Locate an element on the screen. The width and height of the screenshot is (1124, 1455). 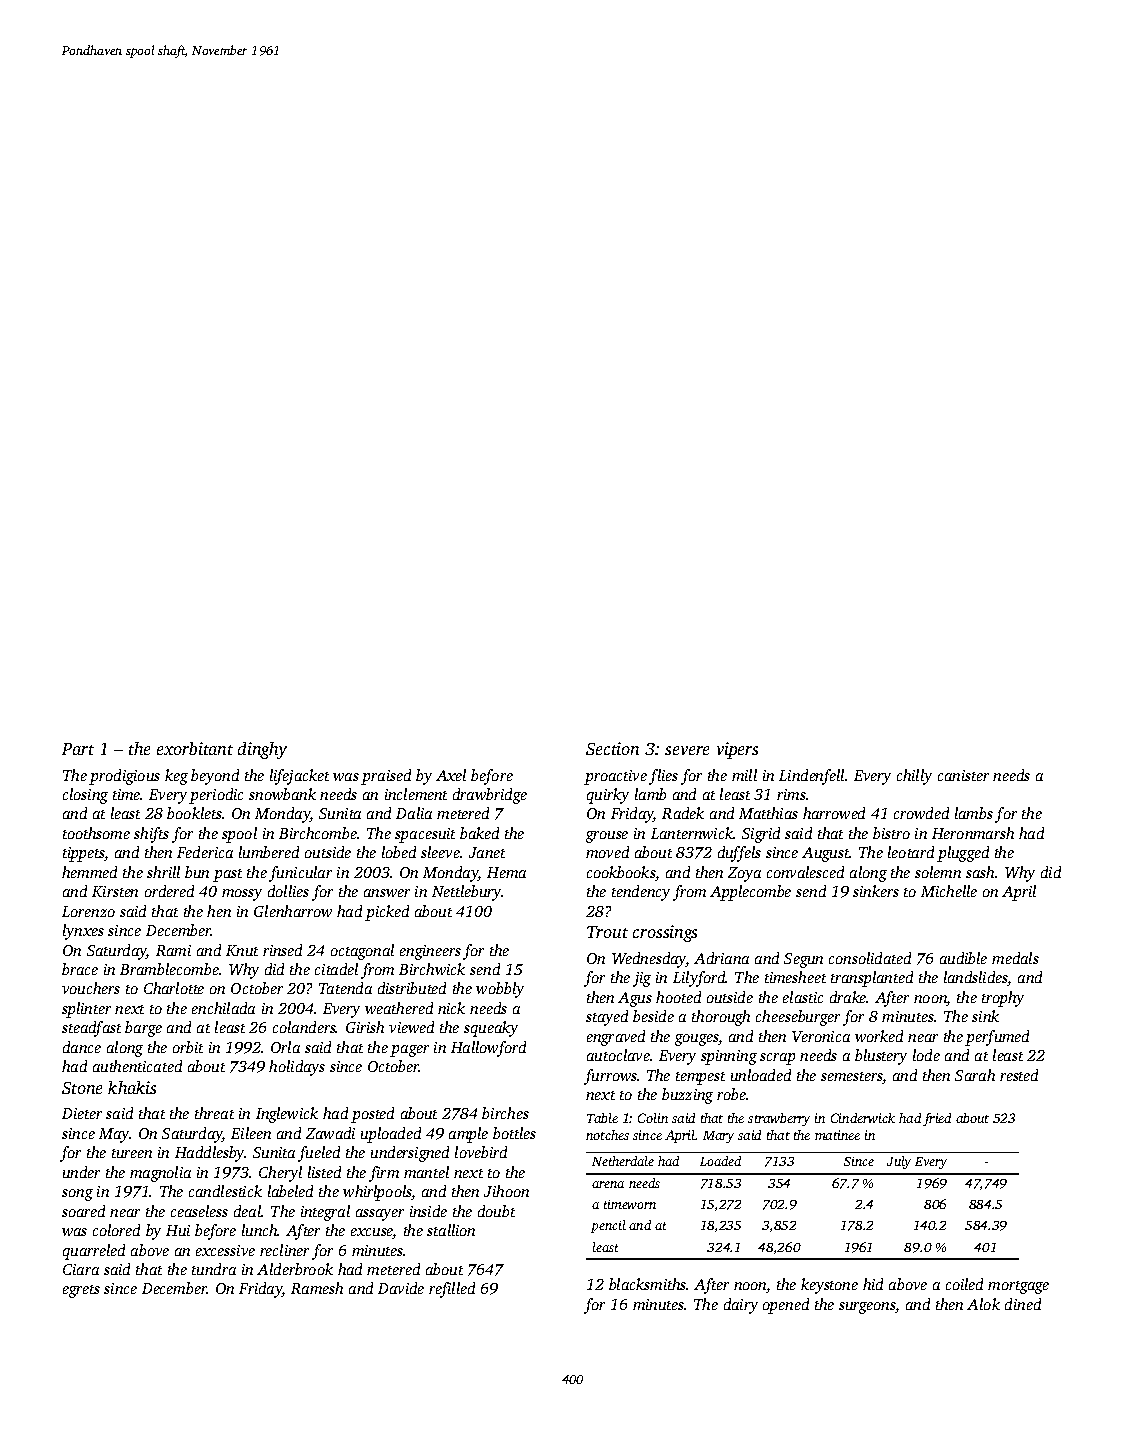
Dieter is located at coordinates (82, 1113).
